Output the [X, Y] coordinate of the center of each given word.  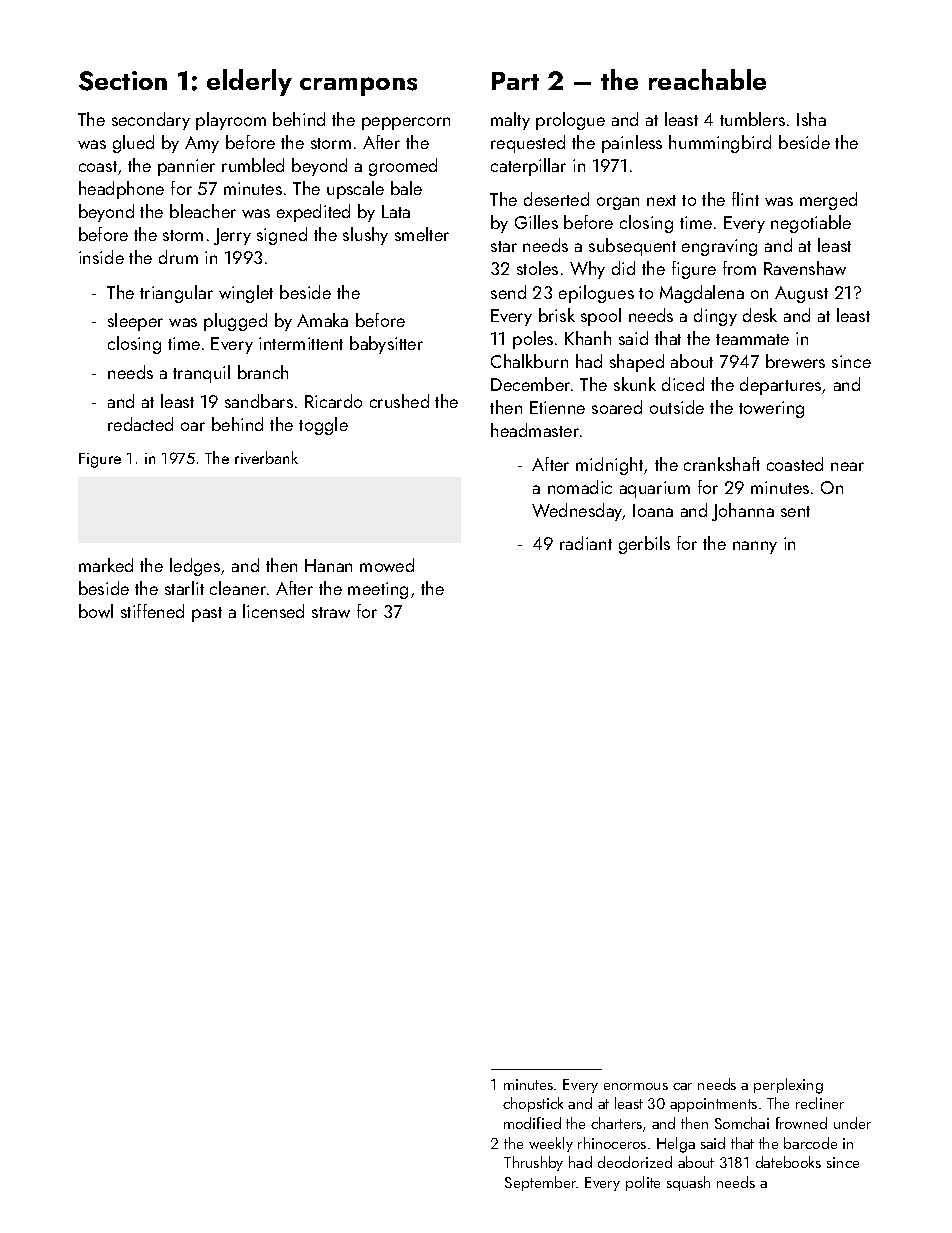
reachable [707, 79]
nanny [755, 547]
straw [331, 612]
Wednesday [577, 512]
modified [532, 1123]
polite [643, 1183]
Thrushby [533, 1163]
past [207, 614]
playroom [231, 121]
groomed [403, 167]
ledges [195, 567]
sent [795, 511]
